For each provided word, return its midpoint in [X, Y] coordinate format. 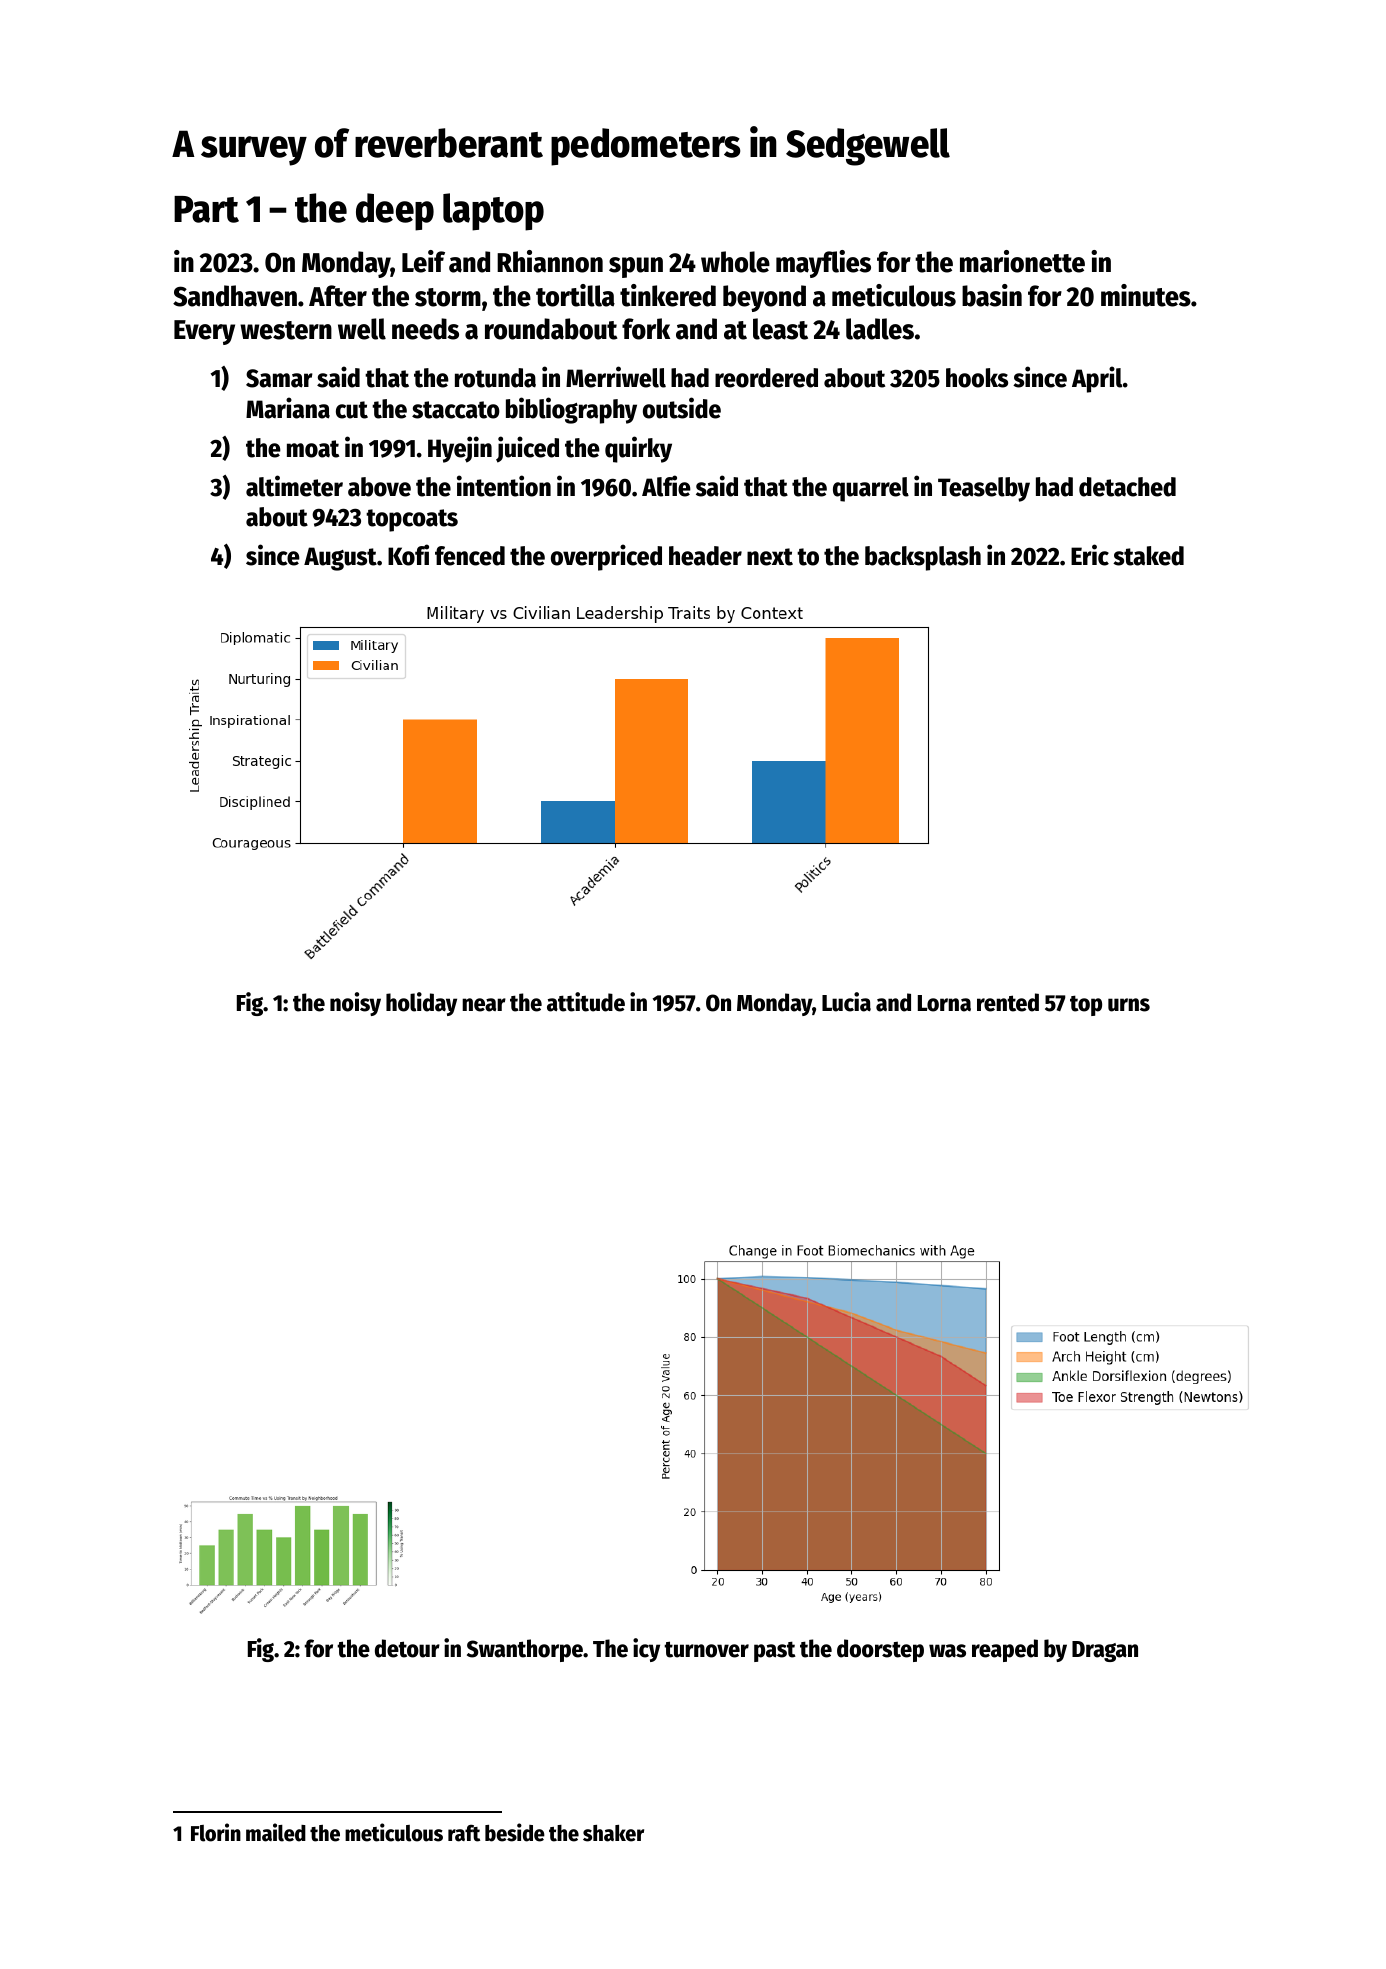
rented [1008, 1002]
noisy [355, 1004]
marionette [1022, 261]
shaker [613, 1833]
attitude [586, 1002]
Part [206, 209]
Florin [216, 1832]
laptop [493, 212]
